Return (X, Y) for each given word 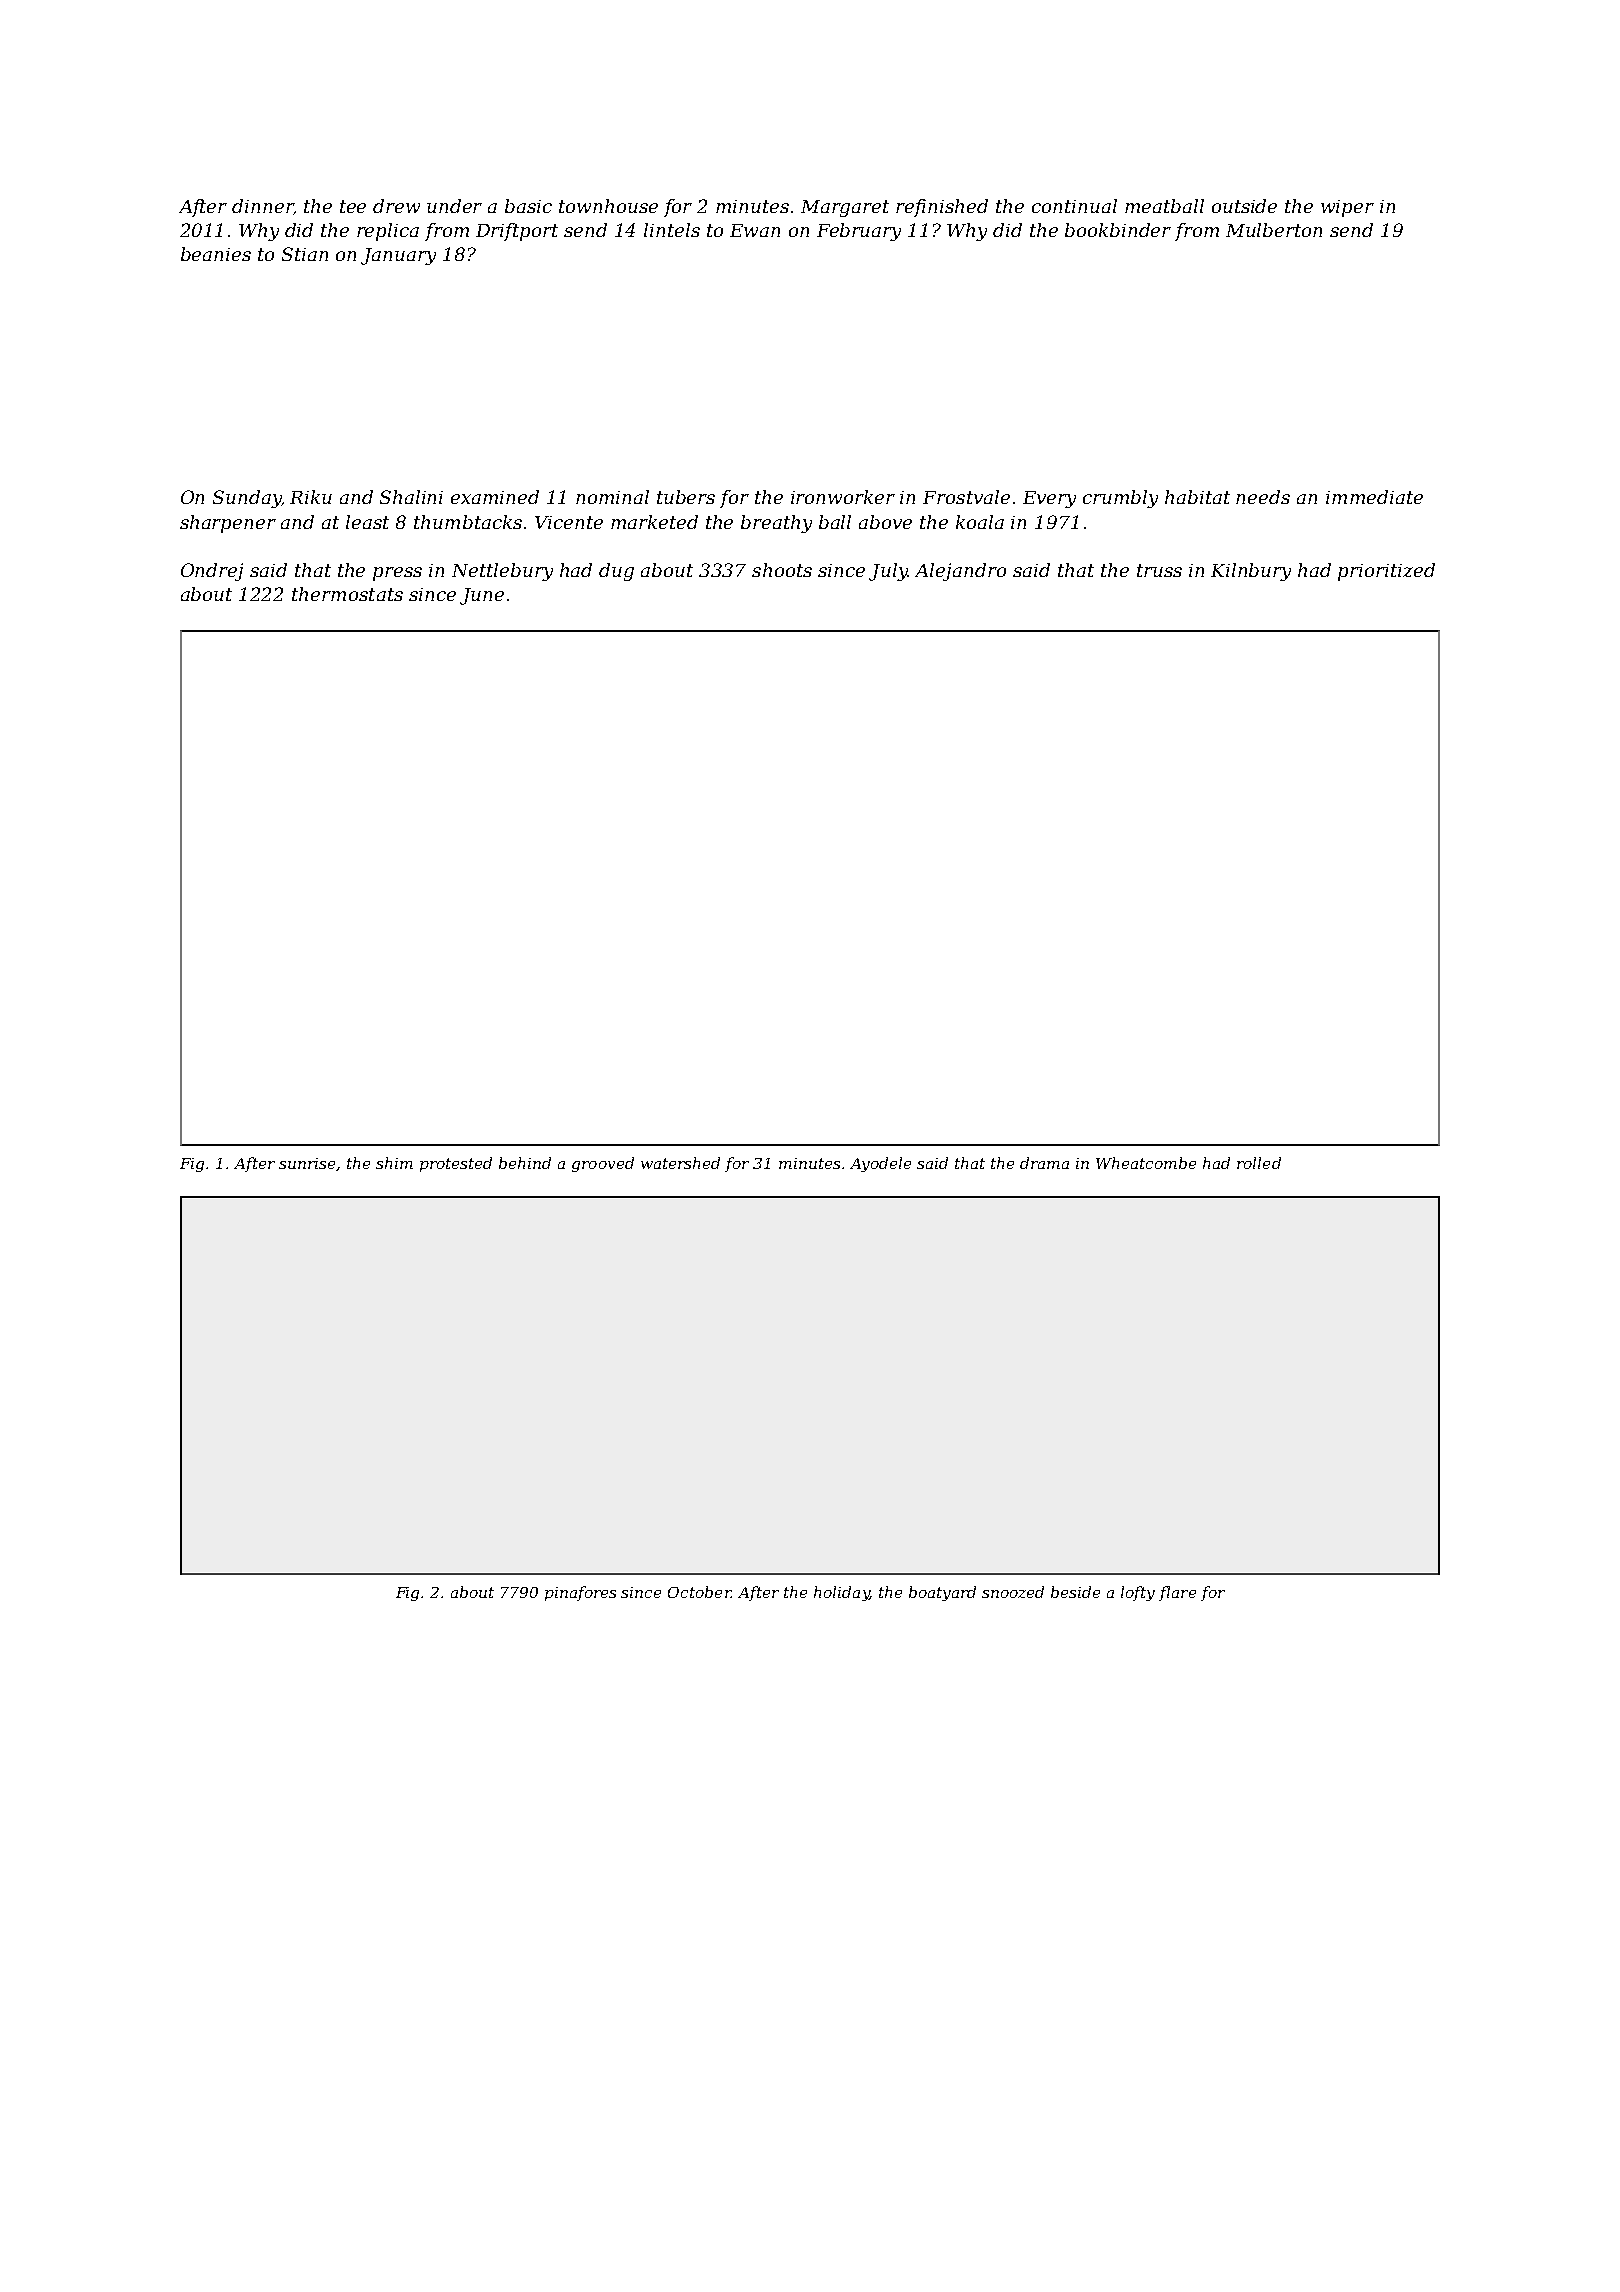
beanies (216, 254)
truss (1159, 570)
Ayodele (880, 1164)
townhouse (608, 206)
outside (1244, 206)
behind (525, 1163)
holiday (841, 1593)
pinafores (580, 1593)
